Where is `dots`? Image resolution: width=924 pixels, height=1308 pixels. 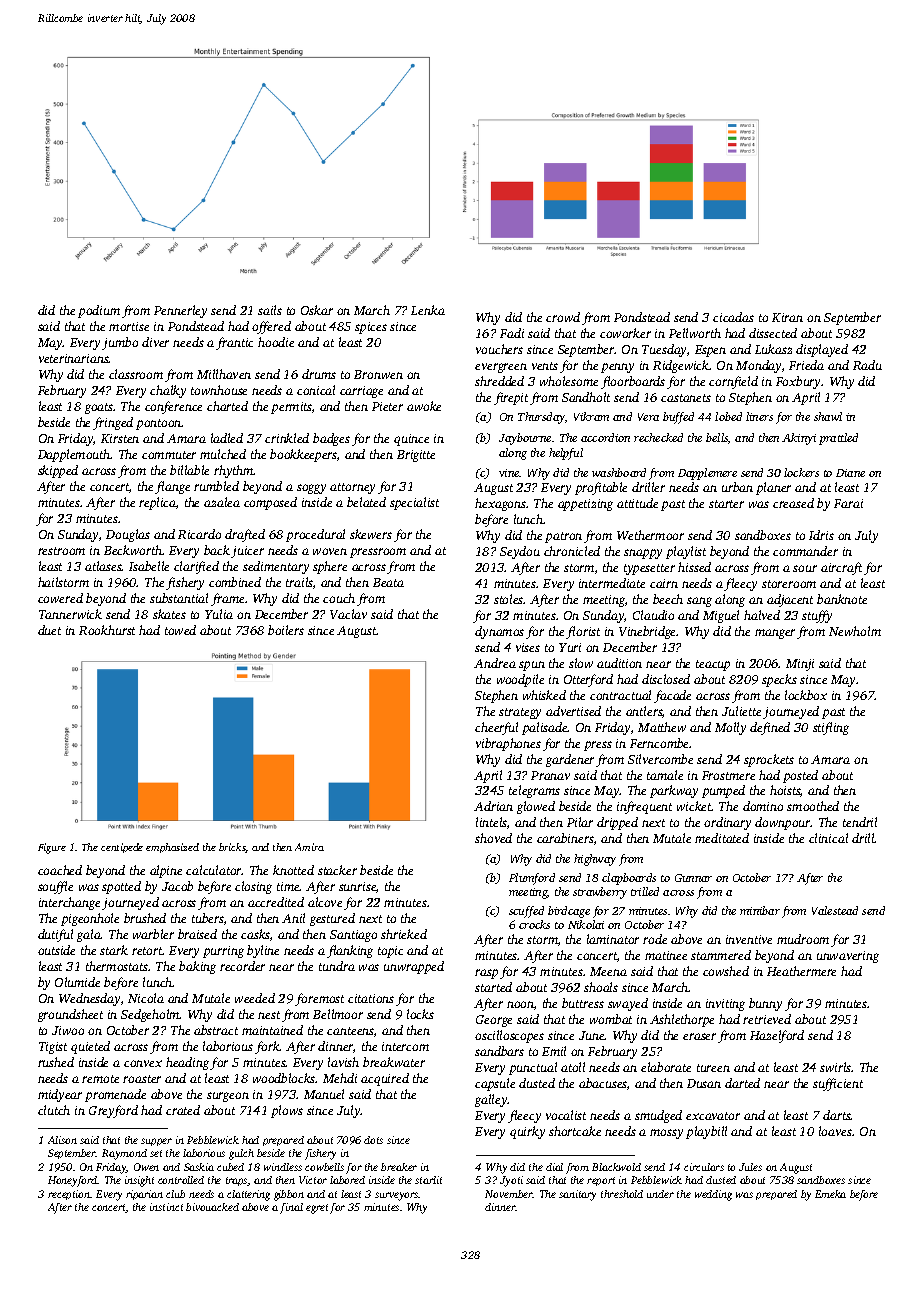
dots is located at coordinates (373, 1140).
